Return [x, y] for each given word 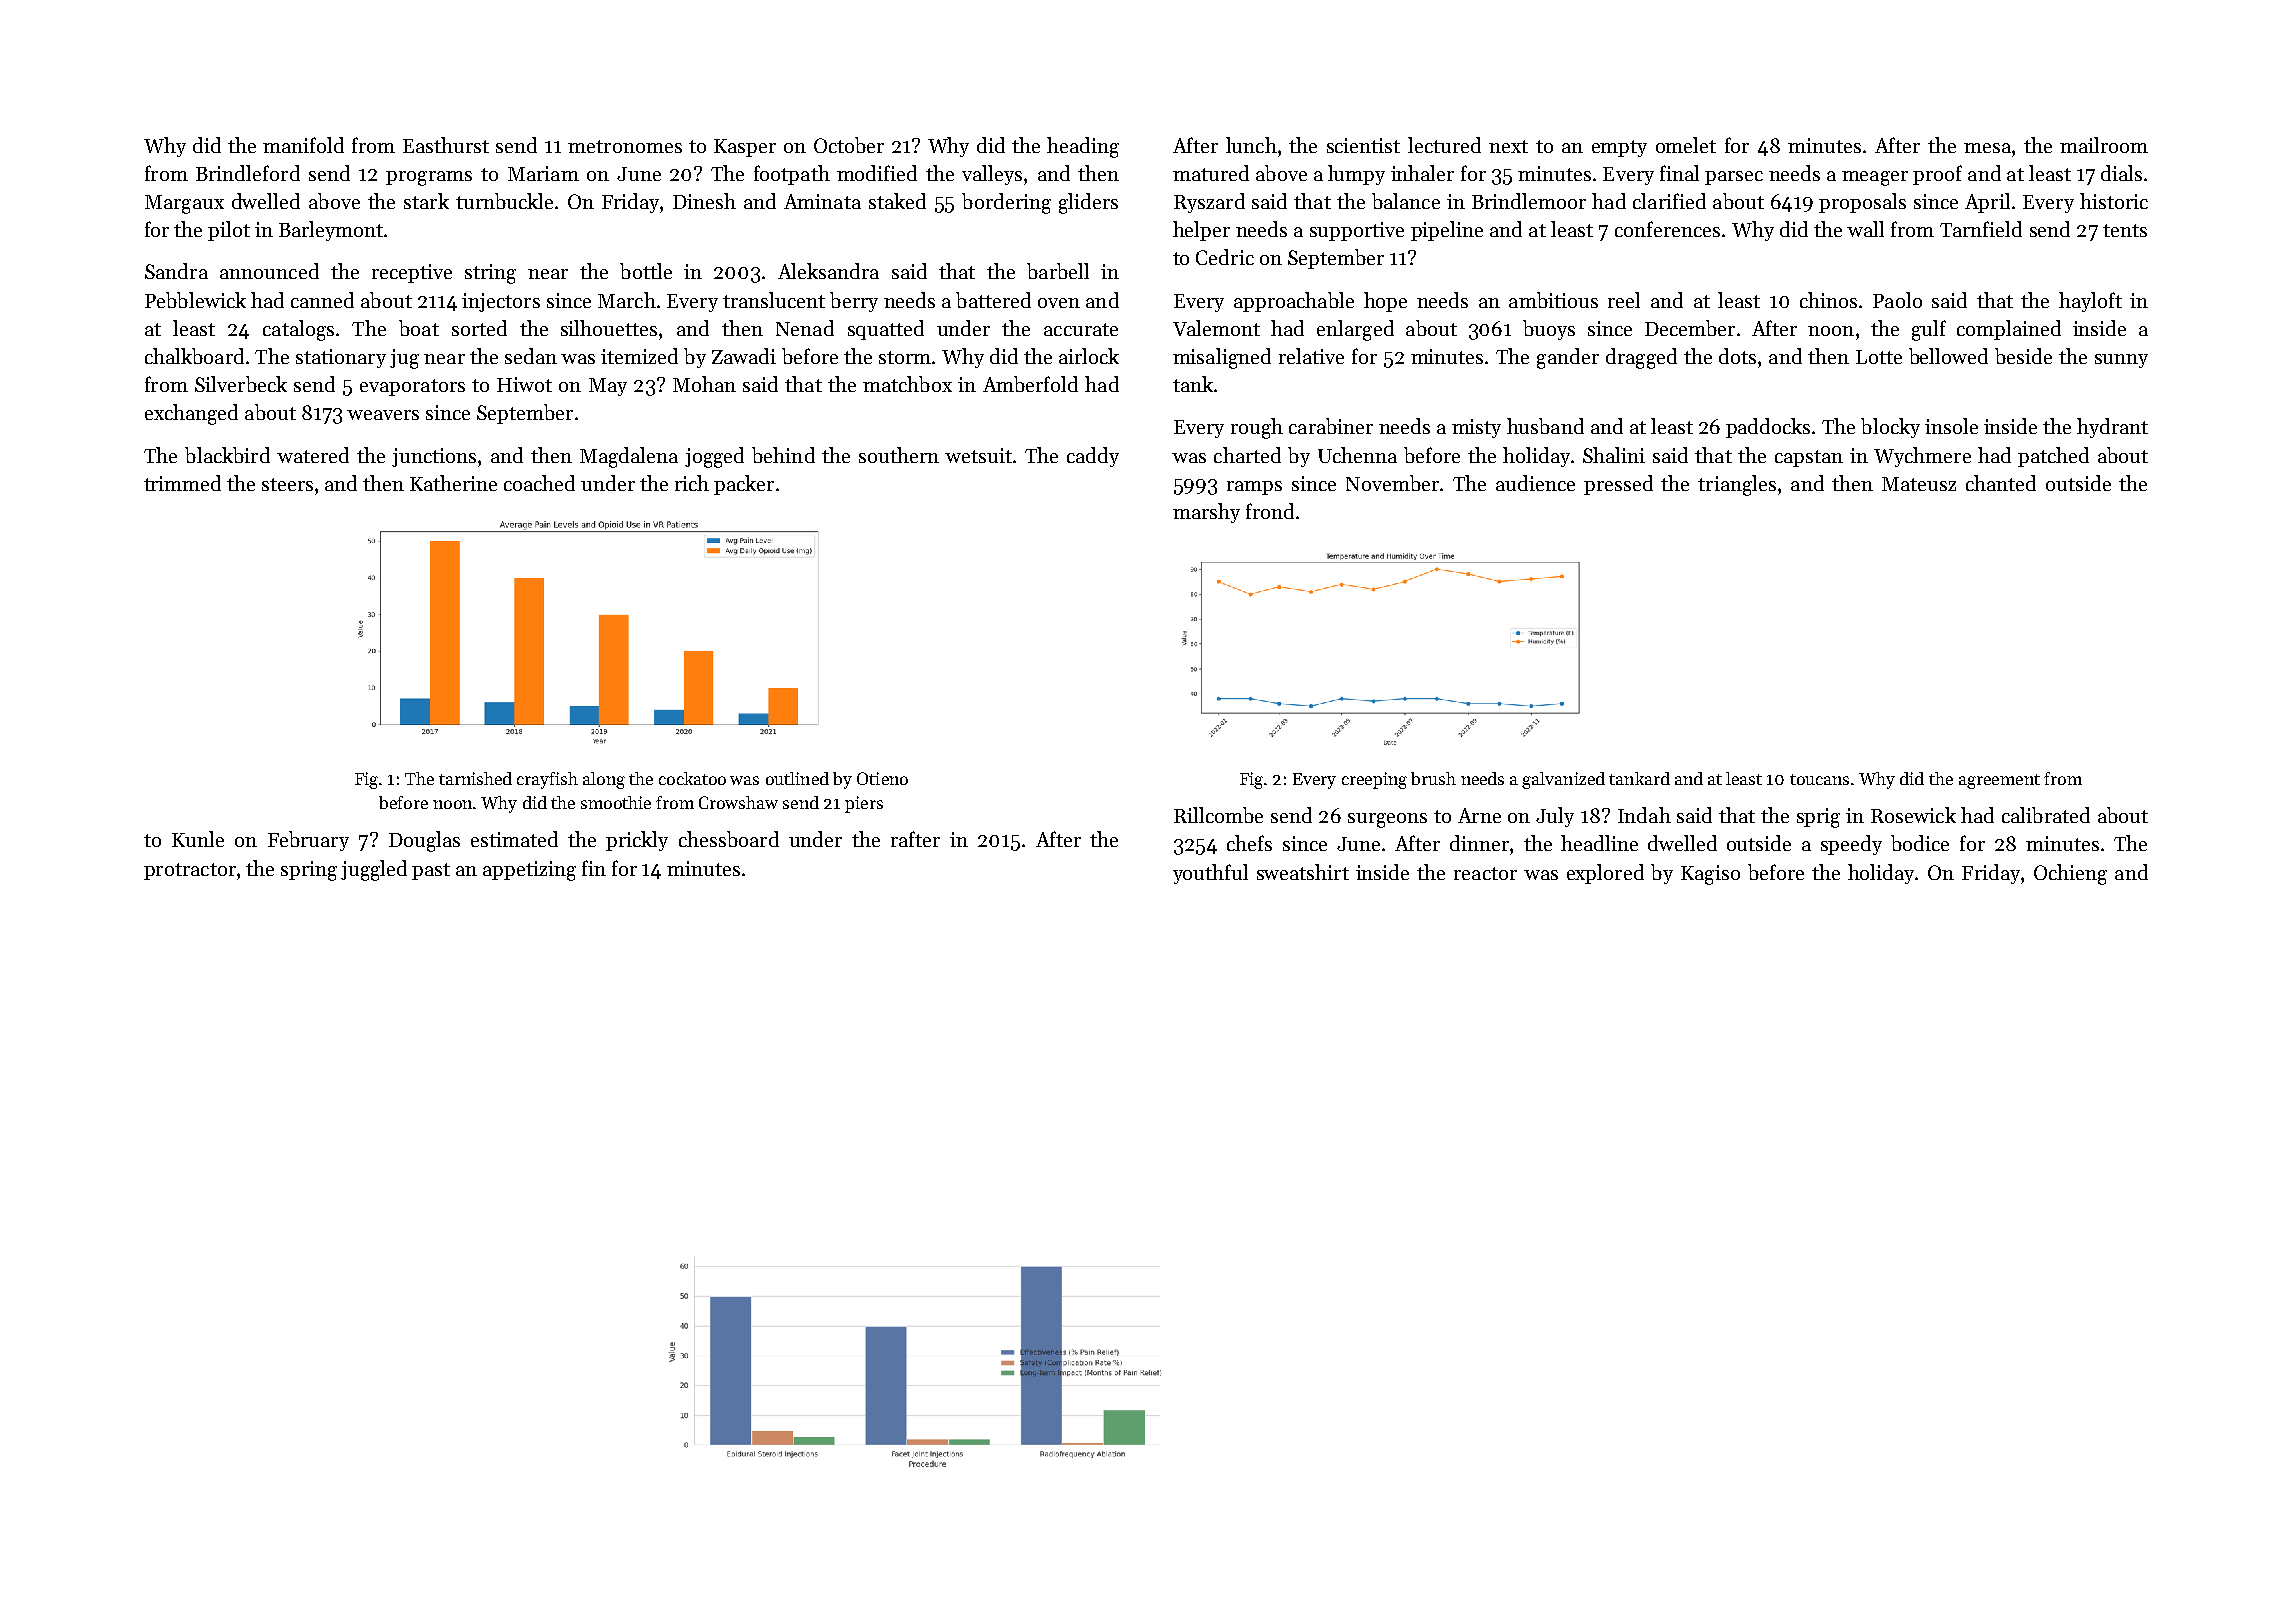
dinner [1479, 843]
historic [2114, 201]
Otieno [882, 778]
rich [692, 483]
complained [2009, 330]
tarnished [475, 778]
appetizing [529, 871]
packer [744, 485]
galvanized [1563, 780]
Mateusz [1919, 484]
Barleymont [331, 231]
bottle [646, 271]
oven [1059, 303]
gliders [1088, 203]
